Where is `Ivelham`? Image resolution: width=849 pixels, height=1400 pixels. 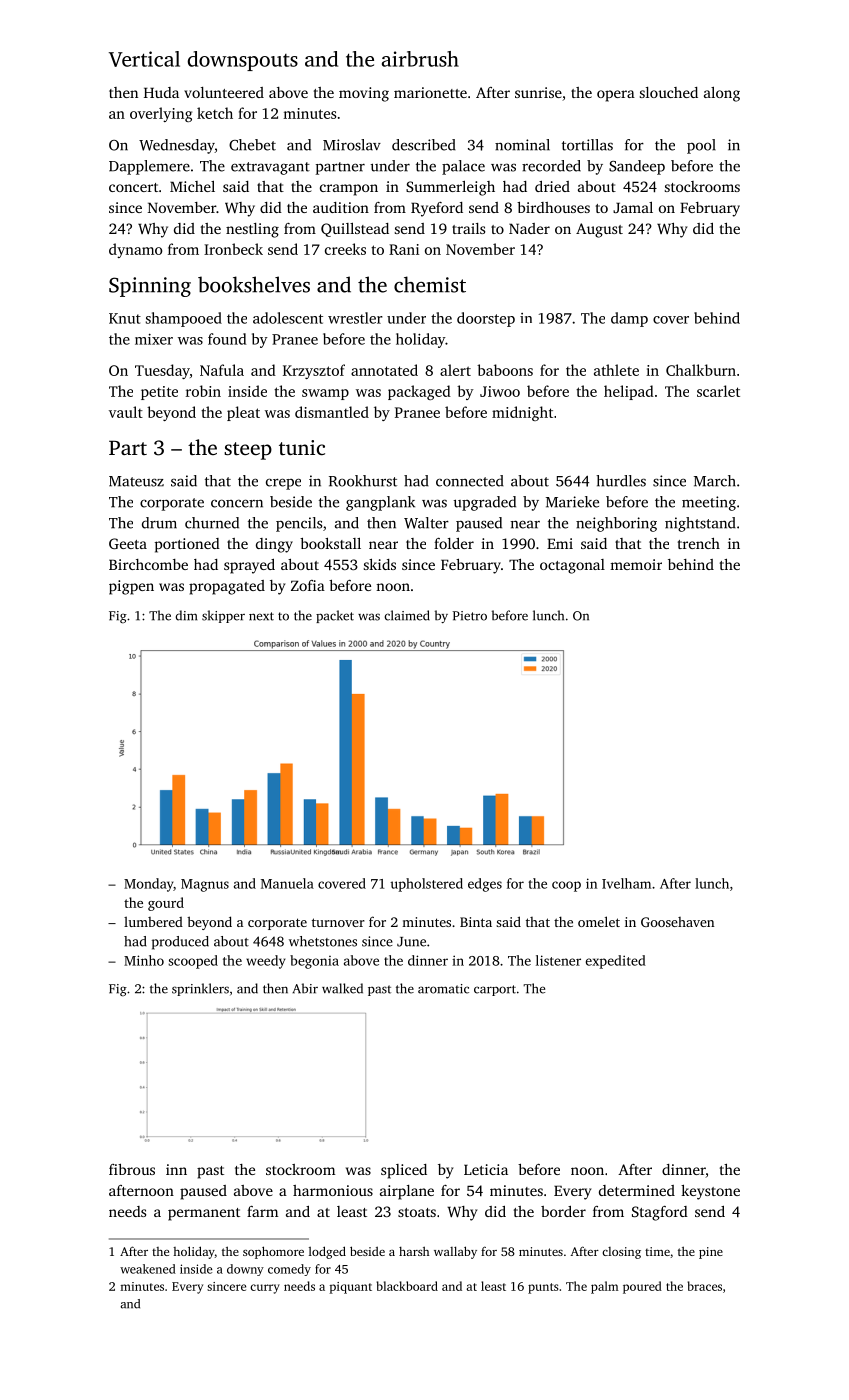 Ivelham is located at coordinates (626, 883).
